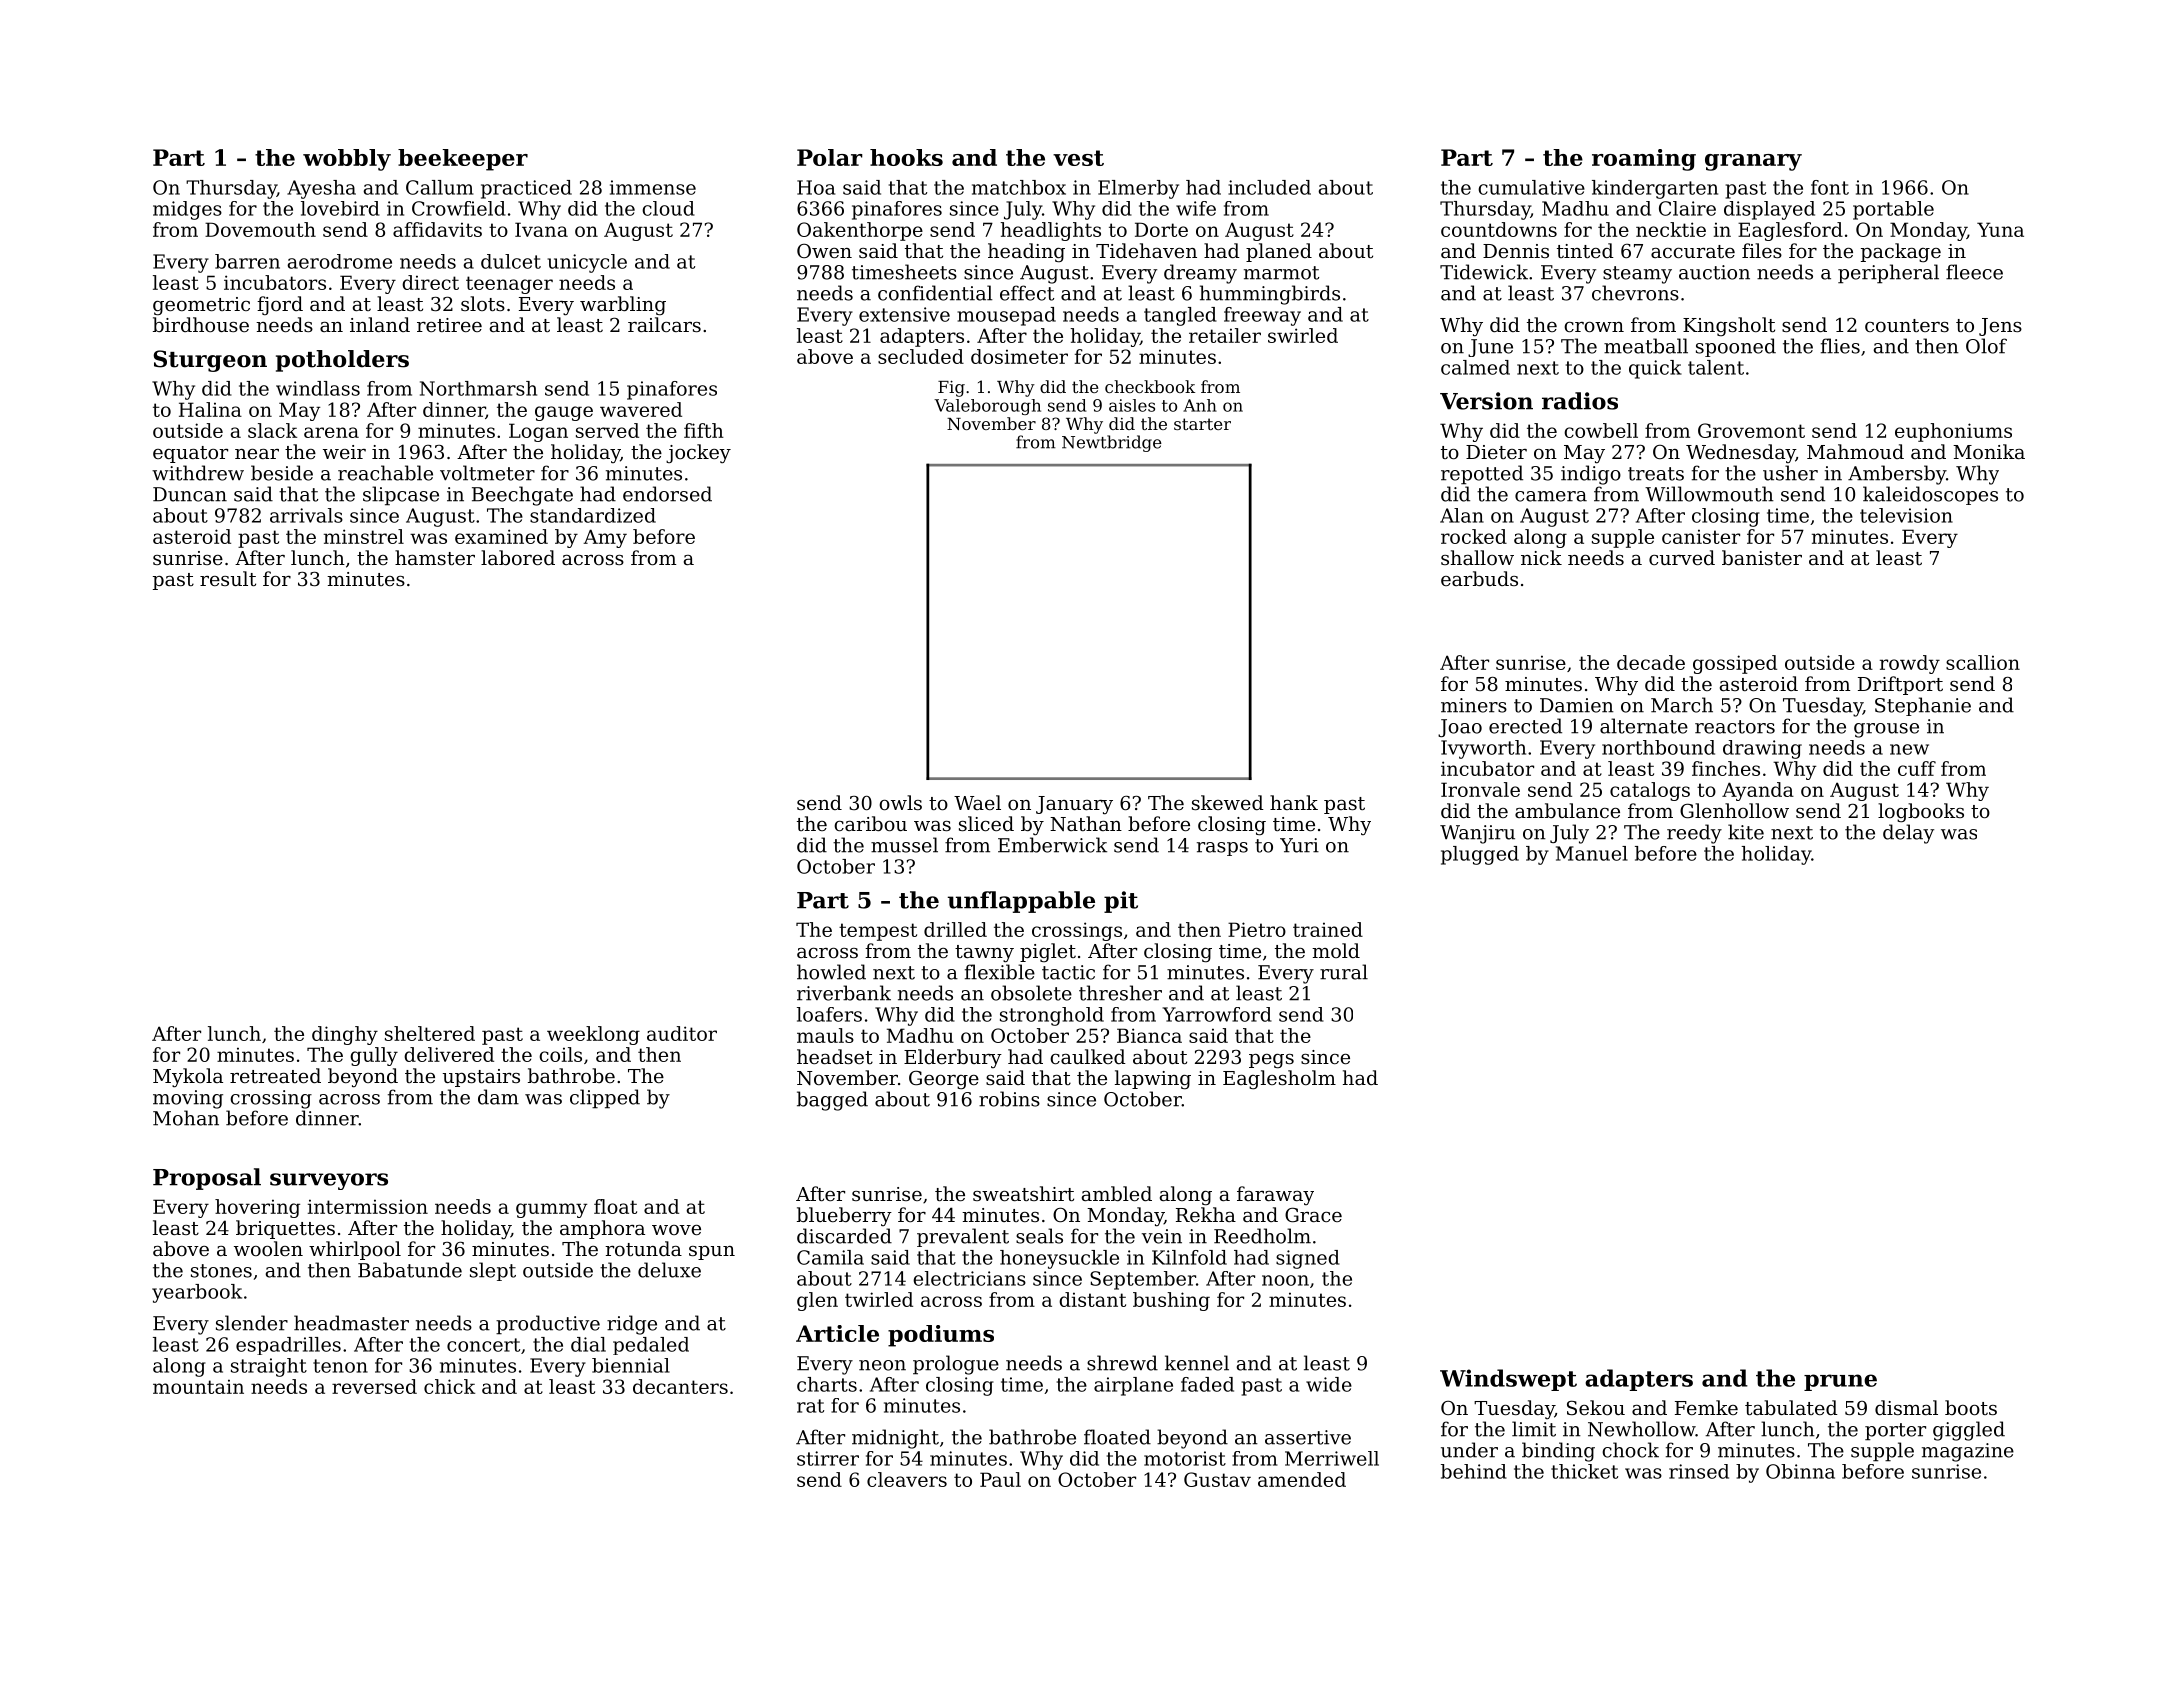 The height and width of the document is (1683, 2178). What do you see at coordinates (478, 388) in the document?
I see `Northmarsh` at bounding box center [478, 388].
